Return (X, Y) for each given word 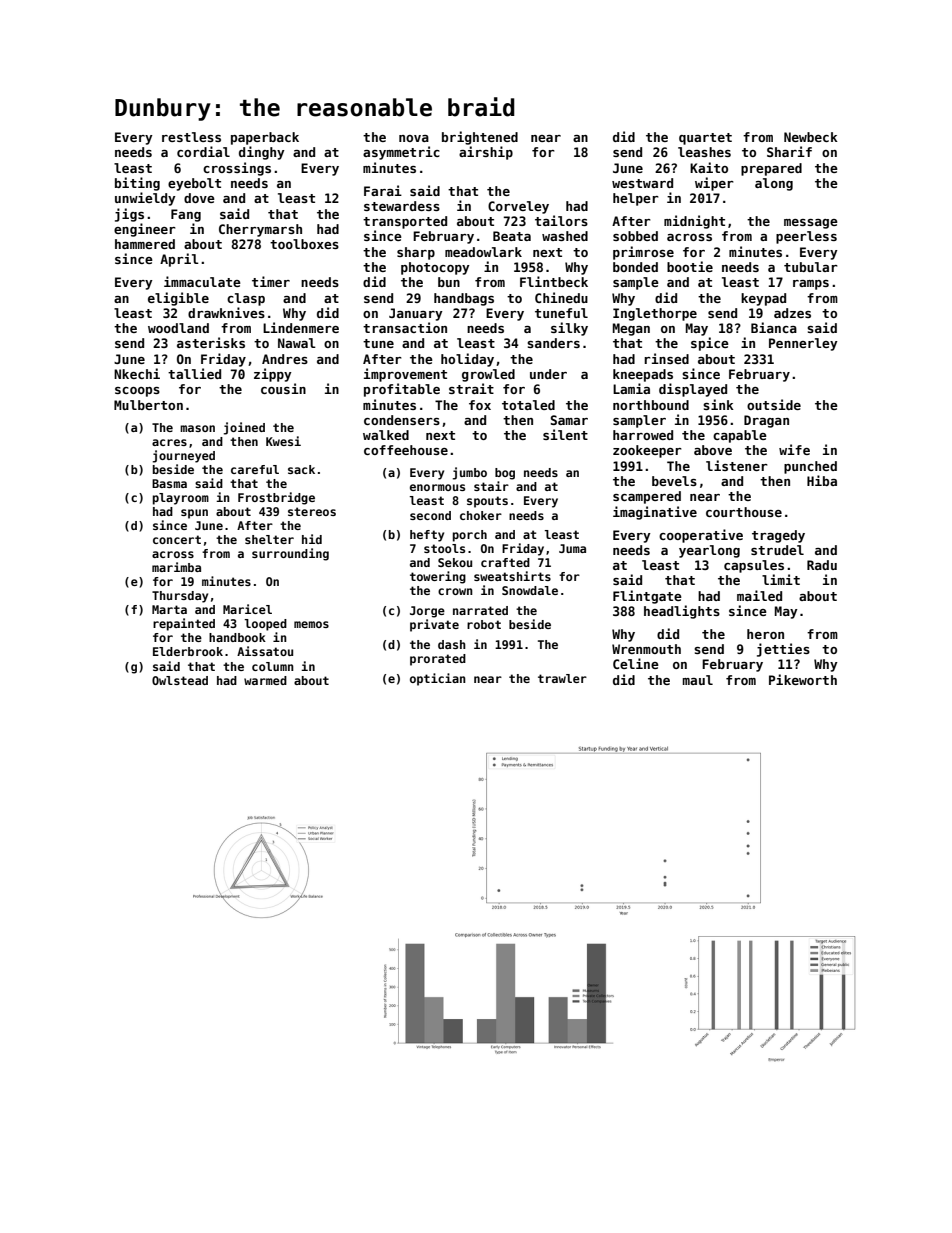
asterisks (211, 342)
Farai (383, 190)
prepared (771, 169)
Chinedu (561, 297)
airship (486, 153)
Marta (169, 609)
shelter (269, 539)
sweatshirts (512, 576)
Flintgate (647, 597)
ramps (811, 285)
